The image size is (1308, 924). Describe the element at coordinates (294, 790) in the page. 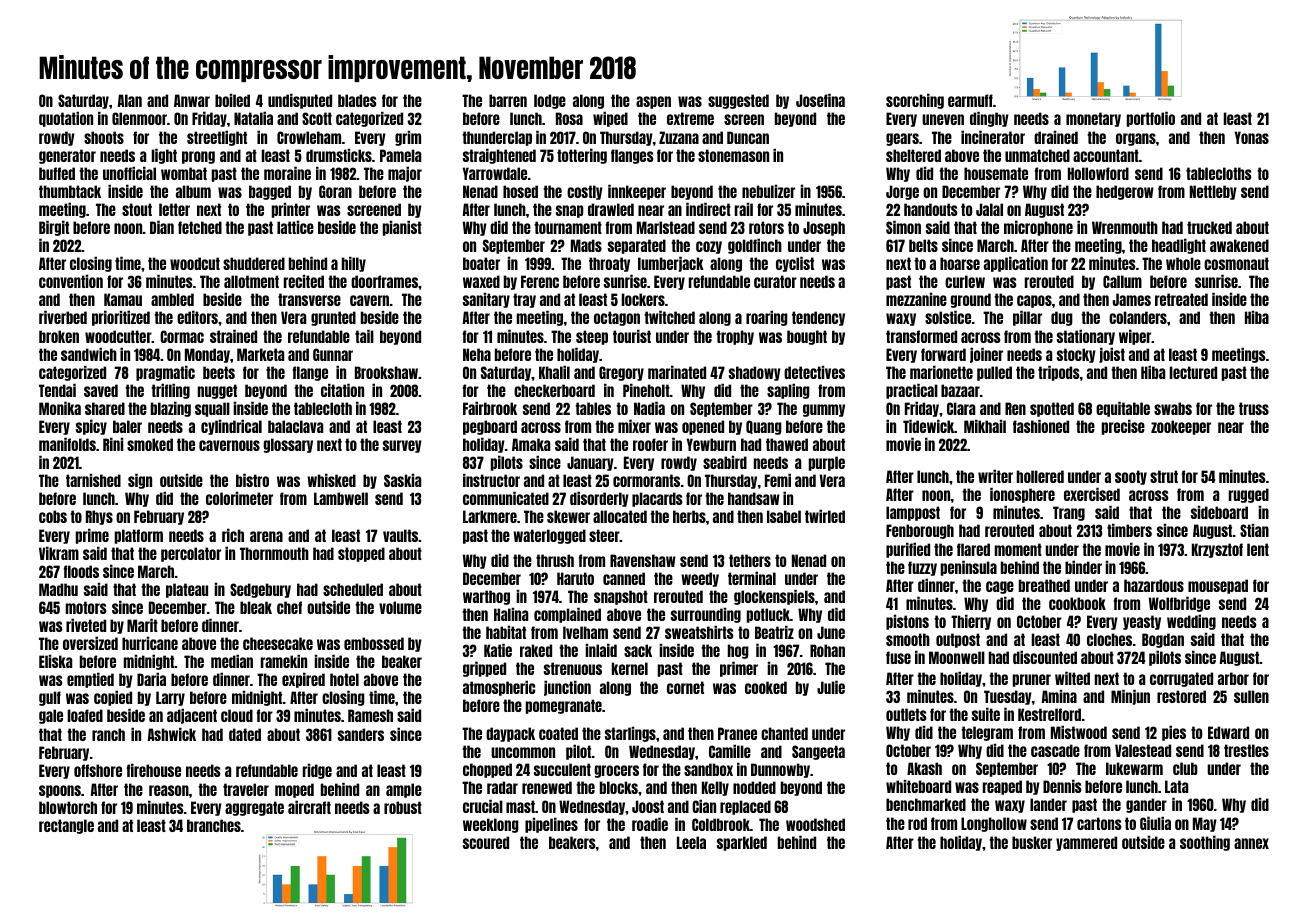

I see `moped` at that location.
